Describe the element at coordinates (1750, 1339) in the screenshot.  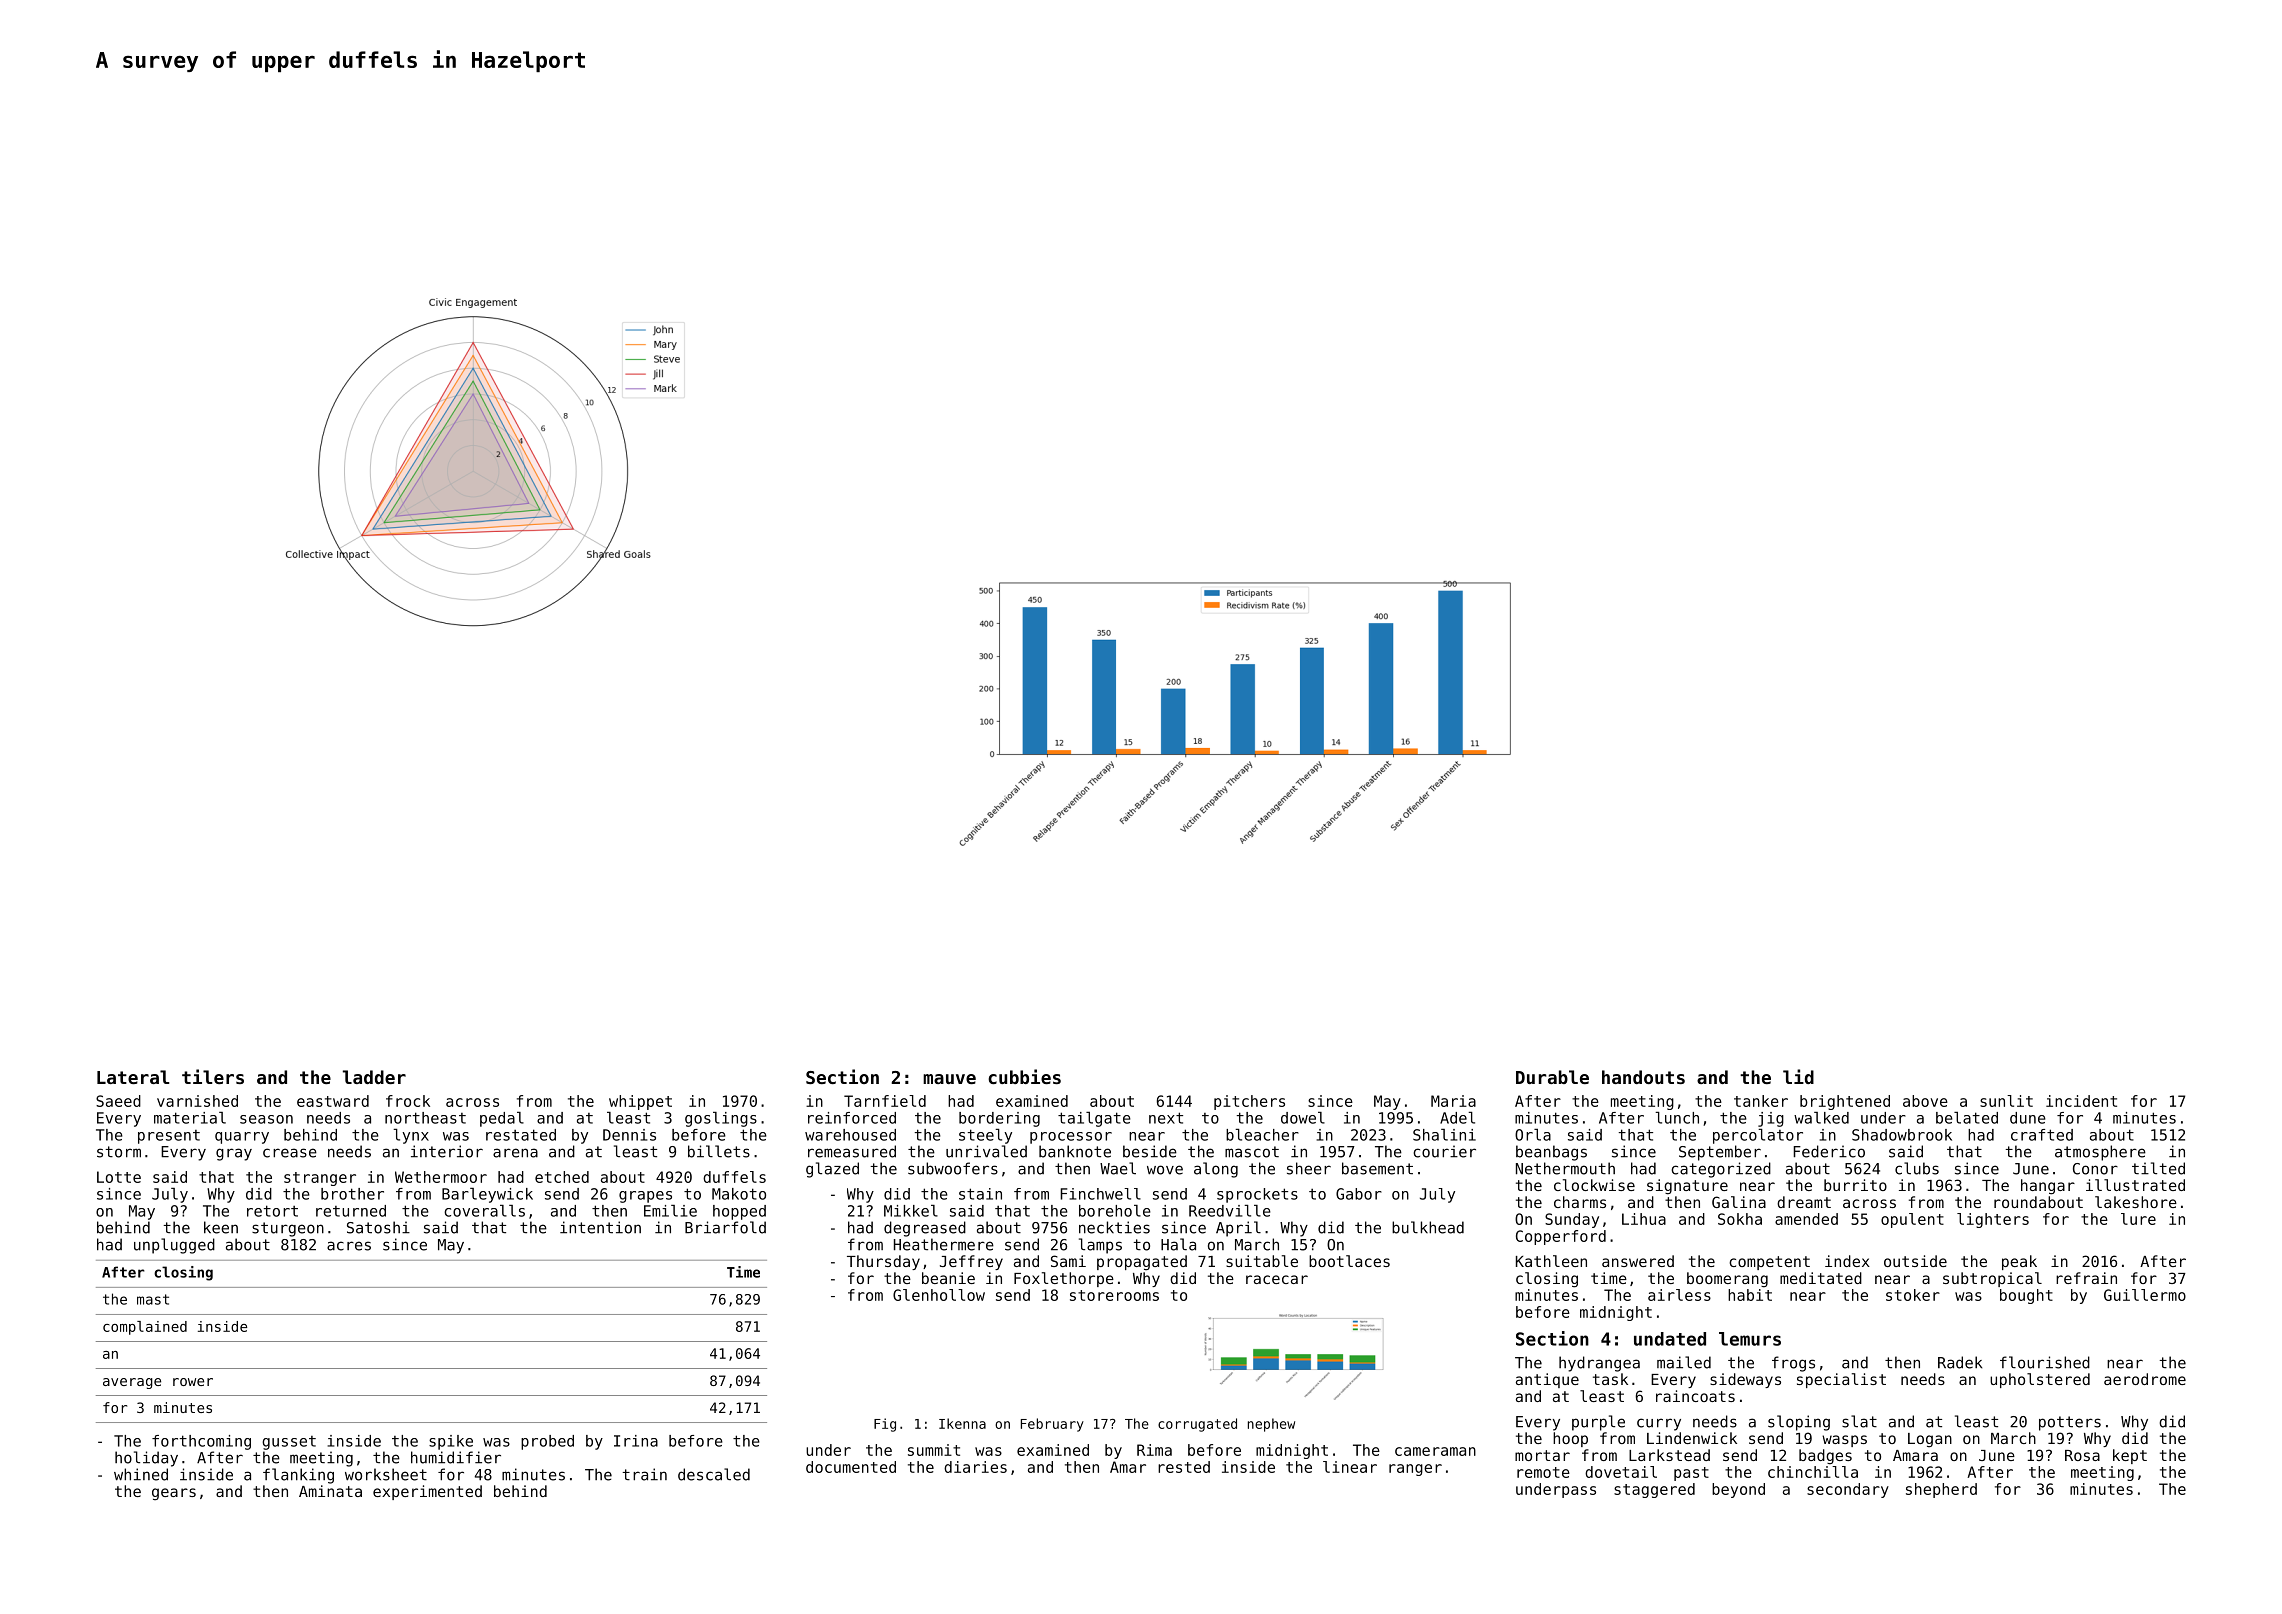
I see `lemurs` at that location.
